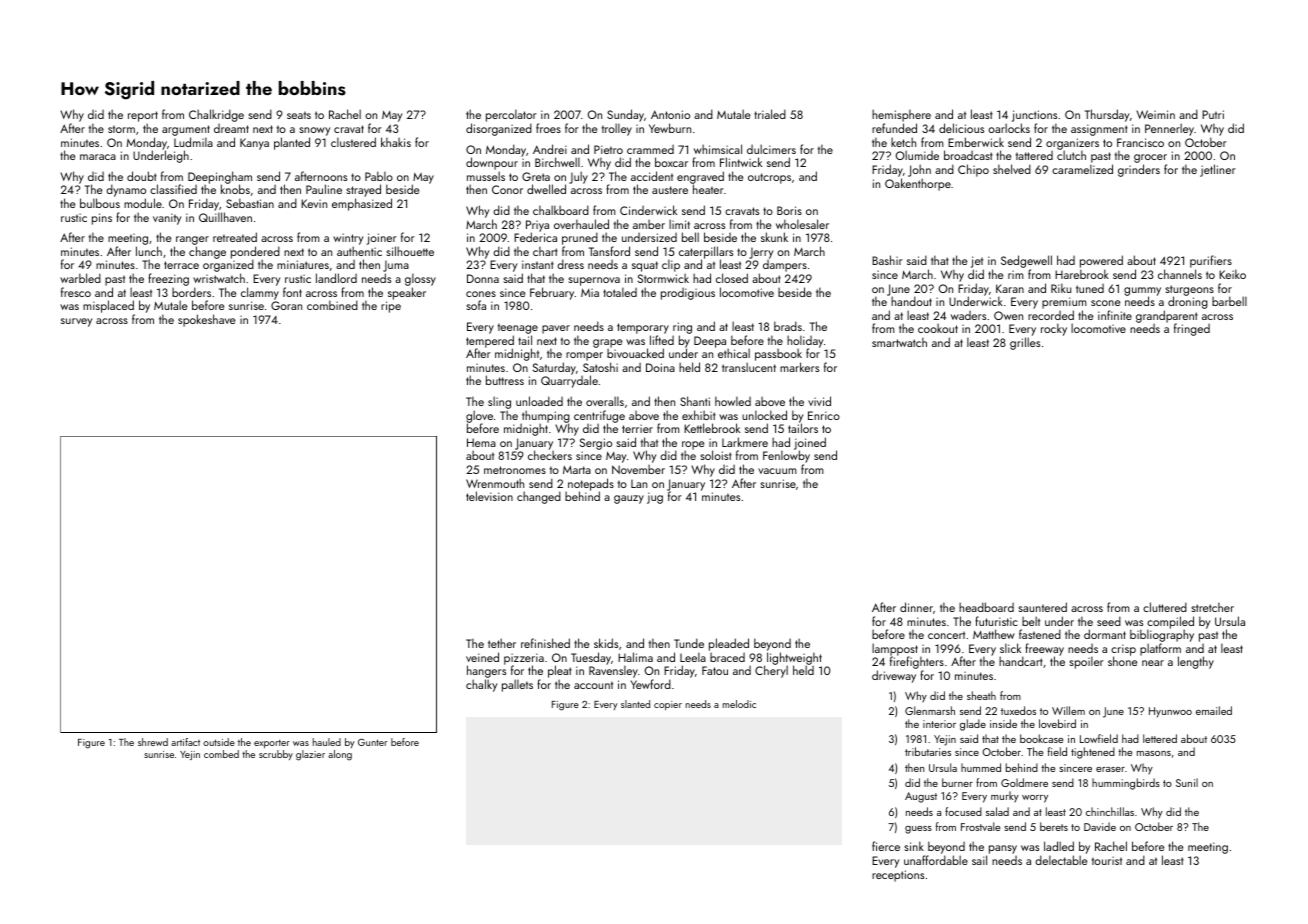  I want to click on junctions, so click(1034, 116).
